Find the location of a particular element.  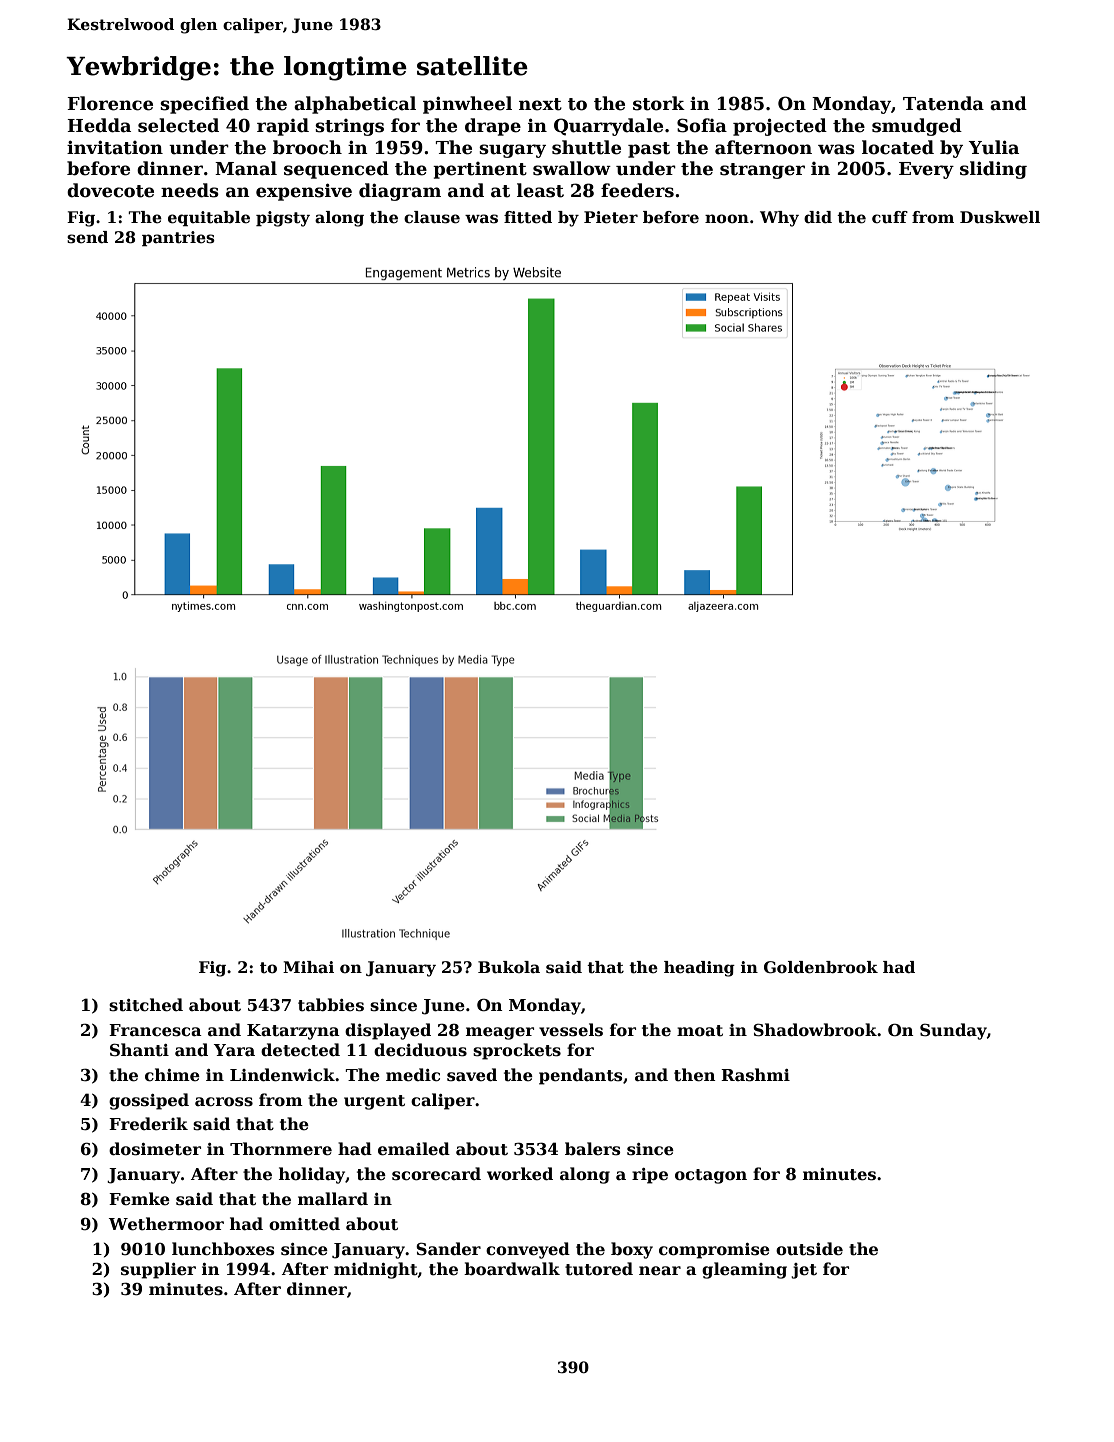

Pieter is located at coordinates (611, 217).
